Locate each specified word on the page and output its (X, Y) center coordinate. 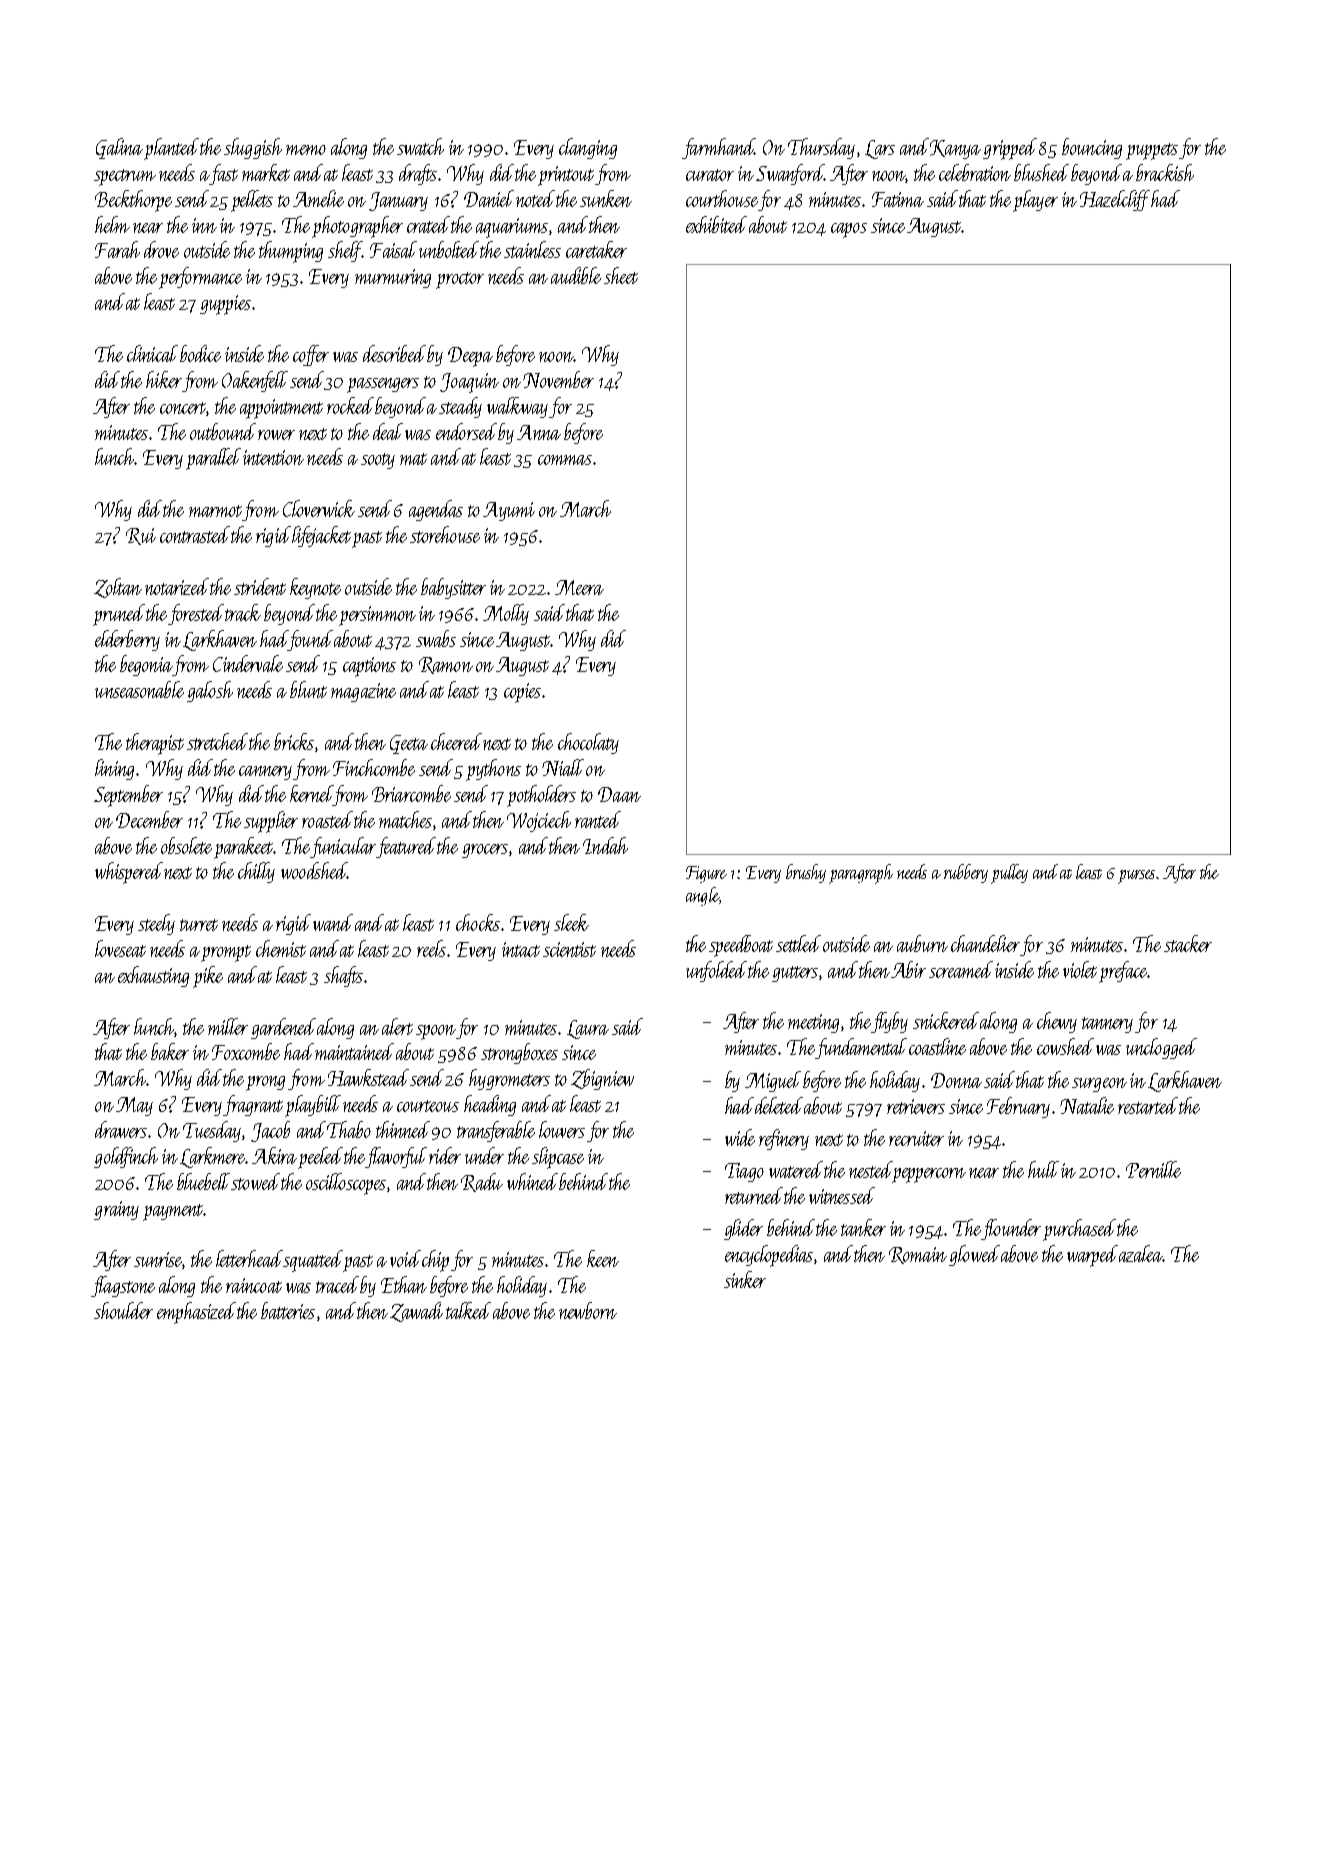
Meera (579, 587)
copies (522, 693)
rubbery (966, 873)
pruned (119, 615)
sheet (621, 275)
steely (156, 924)
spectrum (125, 177)
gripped (1010, 149)
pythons (493, 770)
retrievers (916, 1106)
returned (754, 1195)
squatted (313, 1261)
